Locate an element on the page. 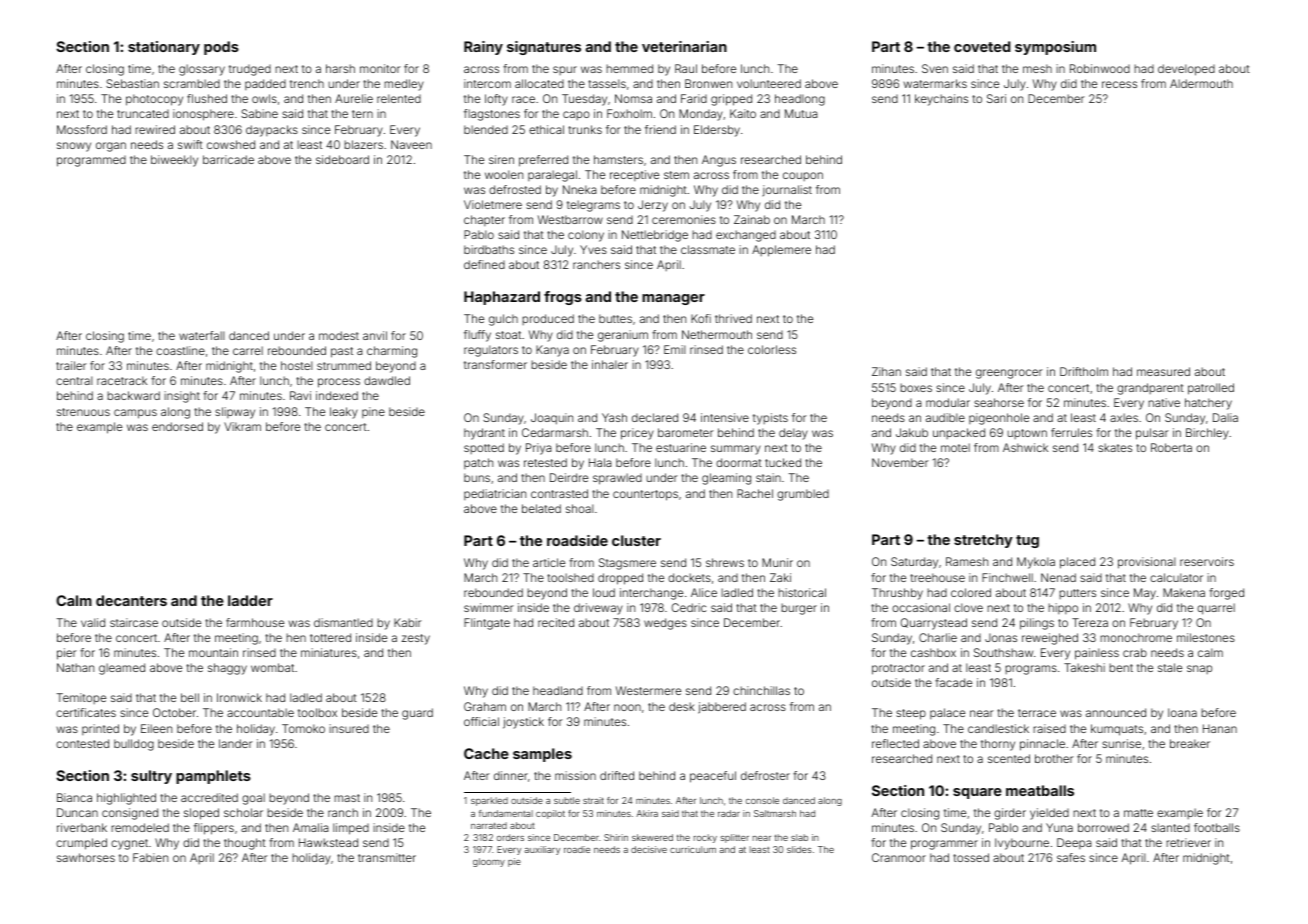 The image size is (1308, 924). flagstones is located at coordinates (492, 115).
